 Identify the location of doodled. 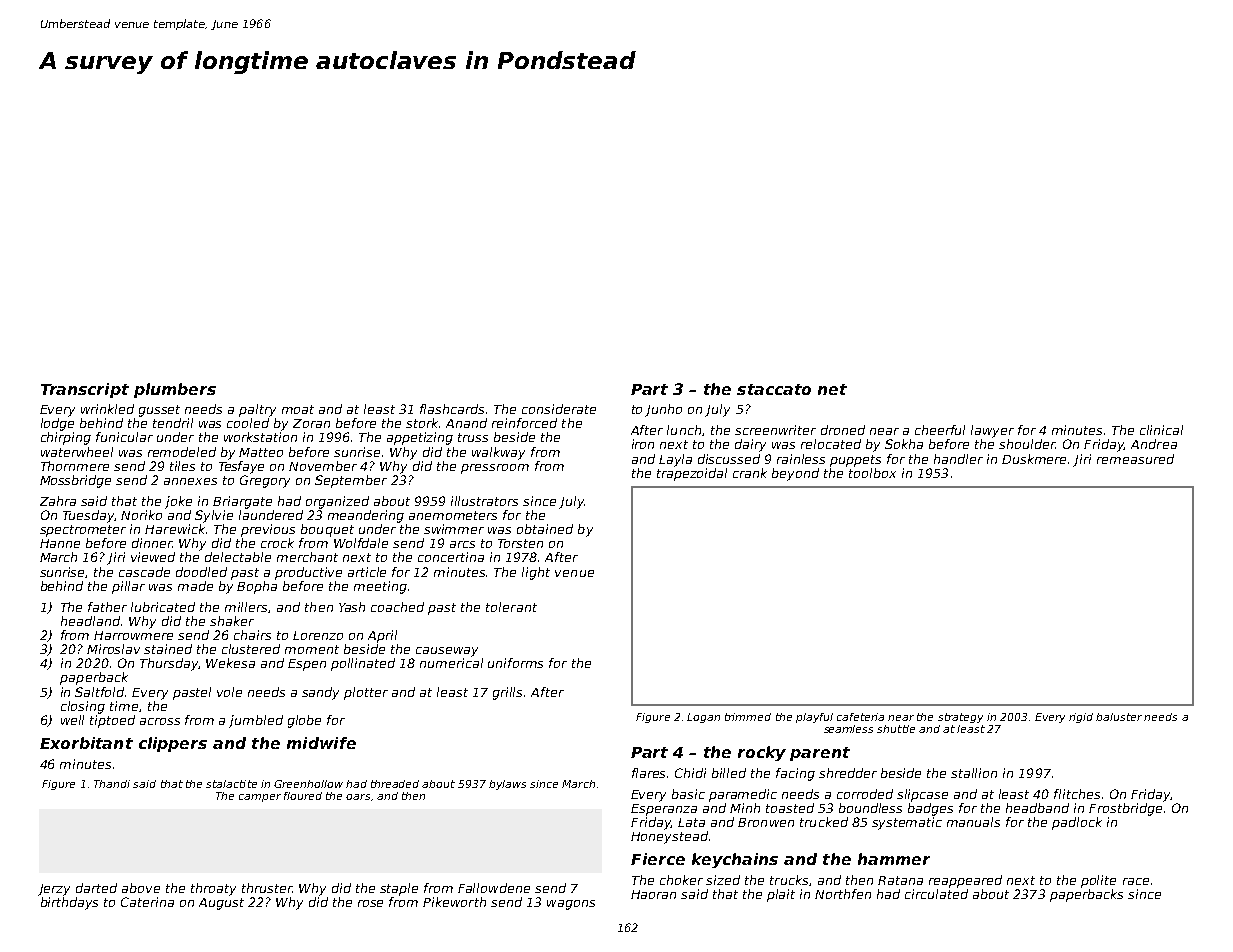
(201, 572).
